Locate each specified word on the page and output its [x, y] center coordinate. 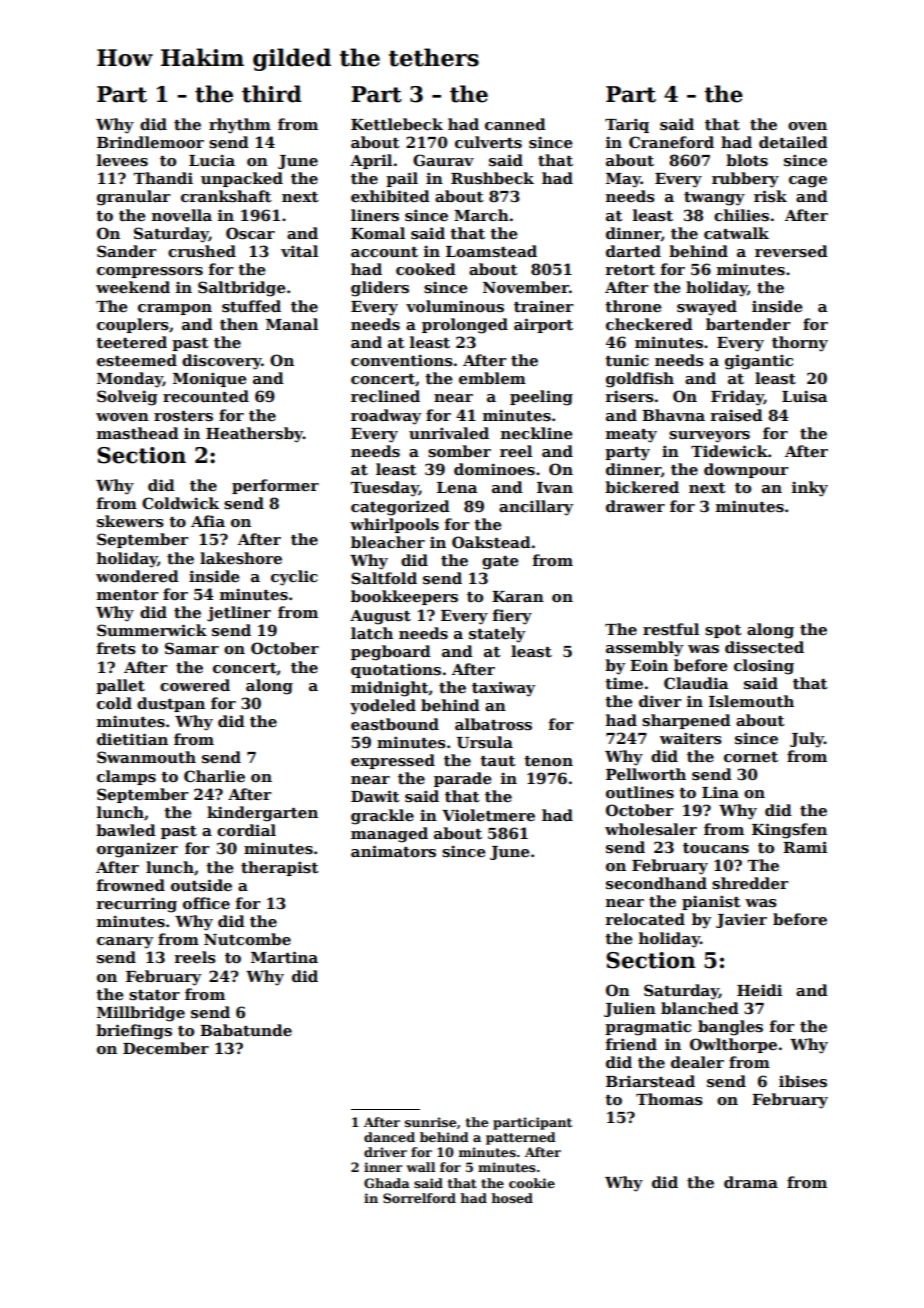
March [481, 215]
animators [393, 851]
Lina [720, 792]
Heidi [759, 990]
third [272, 94]
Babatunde [246, 1030]
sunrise [430, 1122]
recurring [137, 905]
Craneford [671, 142]
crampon [175, 309]
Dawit [375, 796]
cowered [195, 685]
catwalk [736, 233]
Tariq [627, 125]
